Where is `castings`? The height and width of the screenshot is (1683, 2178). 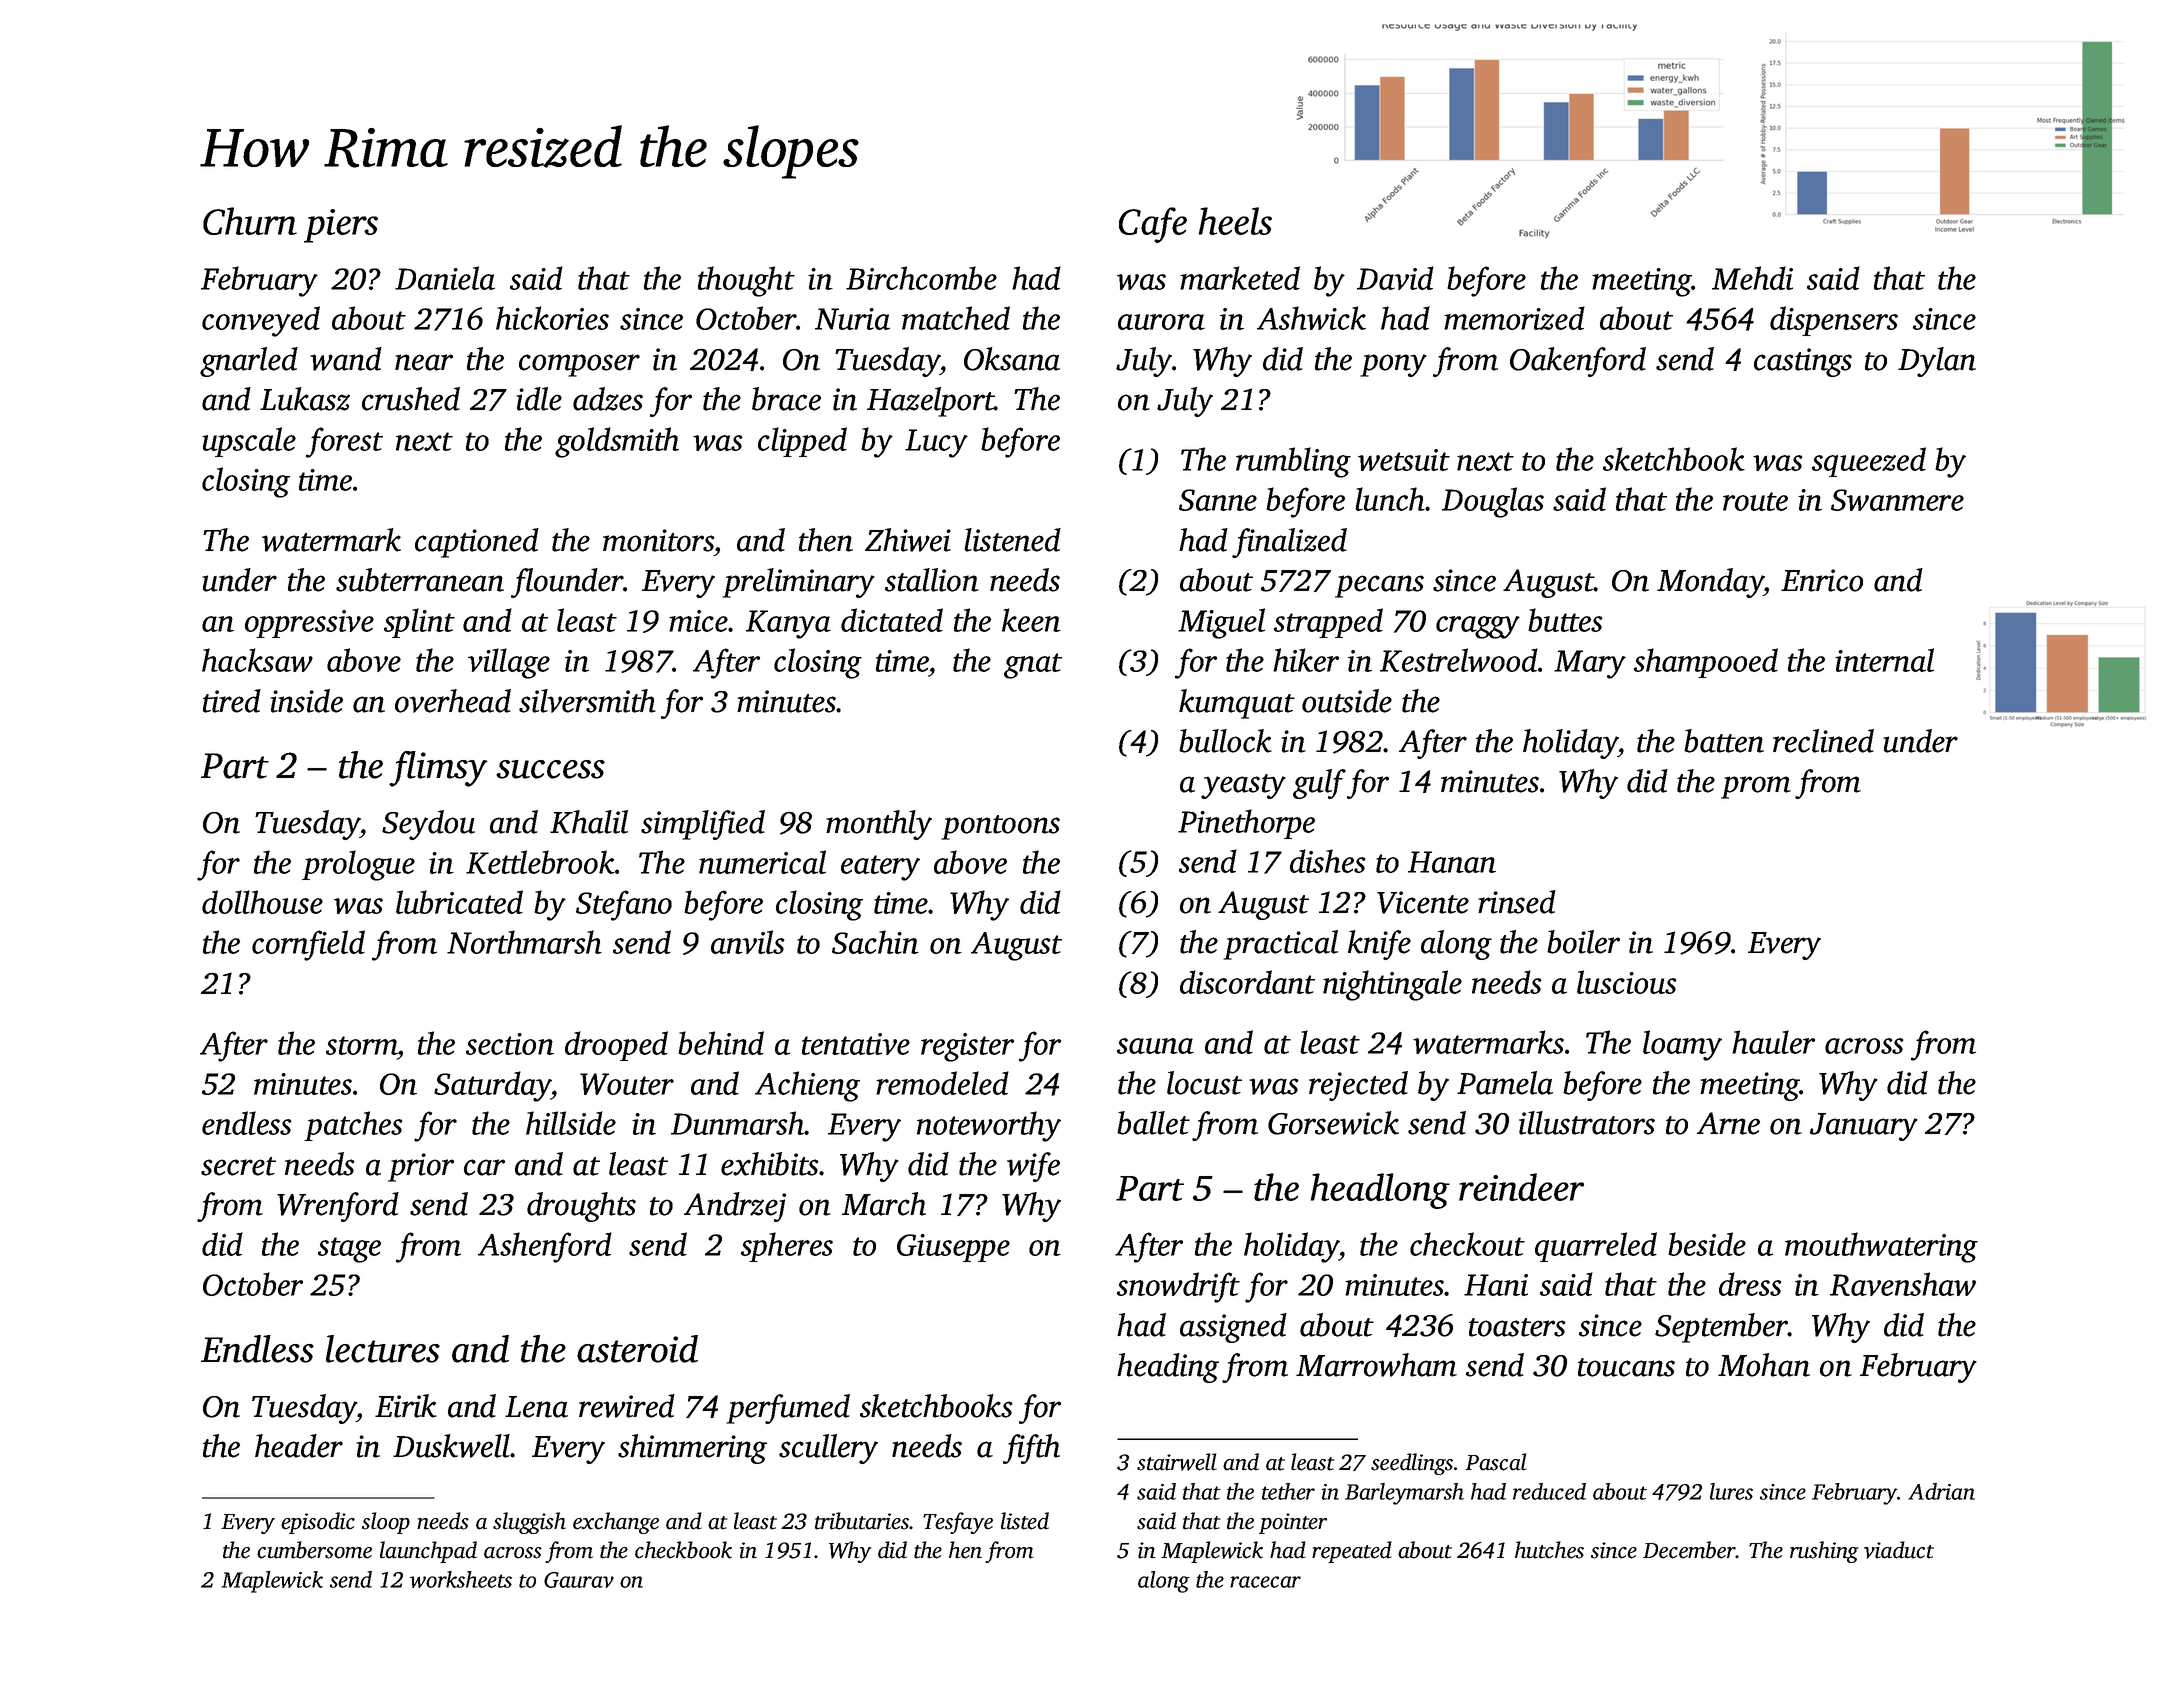
castings is located at coordinates (1803, 362).
